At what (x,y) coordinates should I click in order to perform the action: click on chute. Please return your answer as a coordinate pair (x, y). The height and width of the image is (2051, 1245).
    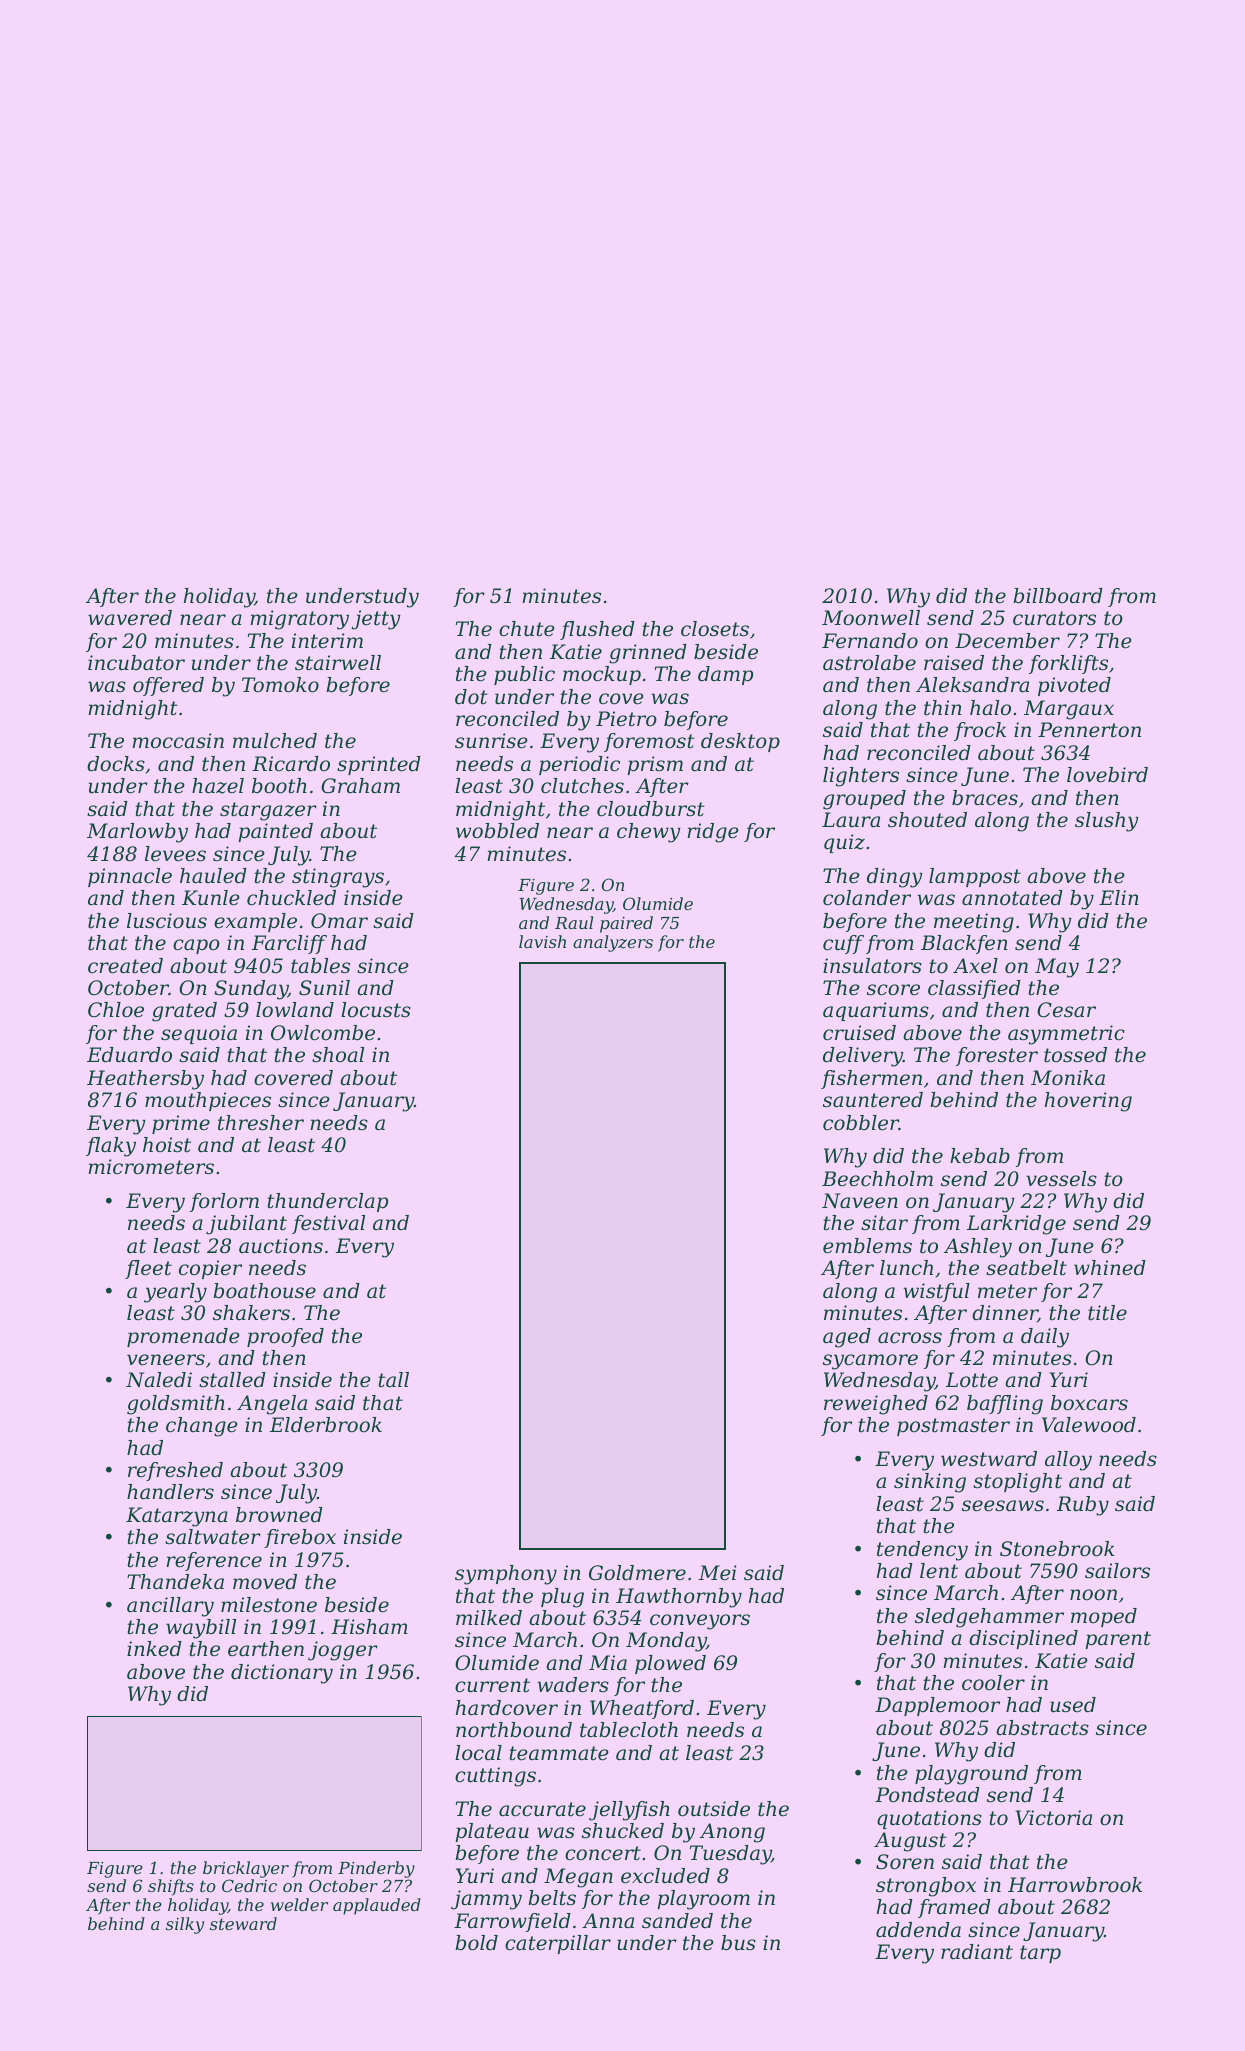
    Looking at the image, I should click on (527, 629).
